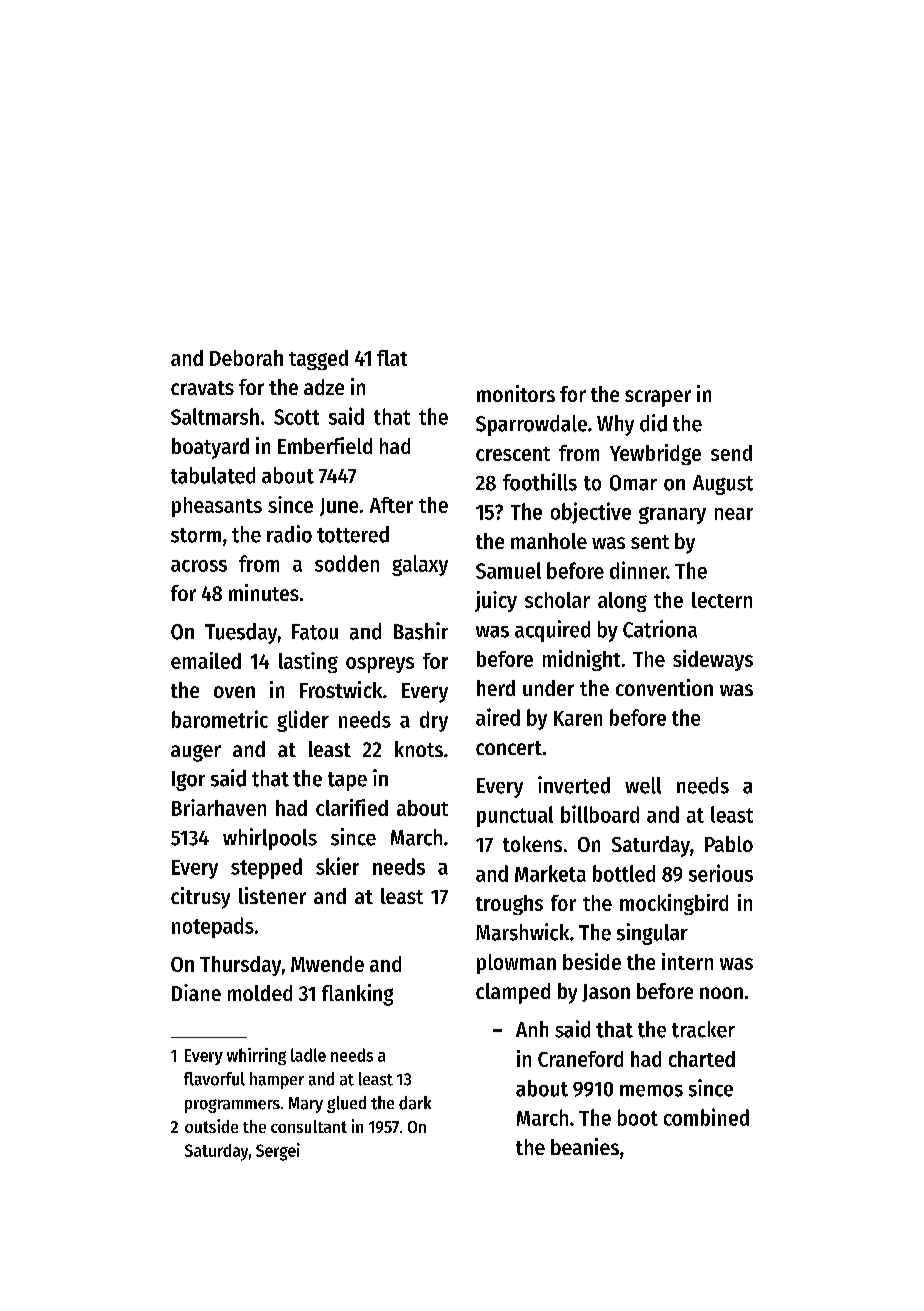 This screenshot has width=924, height=1311. What do you see at coordinates (706, 1117) in the screenshot?
I see `combined` at bounding box center [706, 1117].
